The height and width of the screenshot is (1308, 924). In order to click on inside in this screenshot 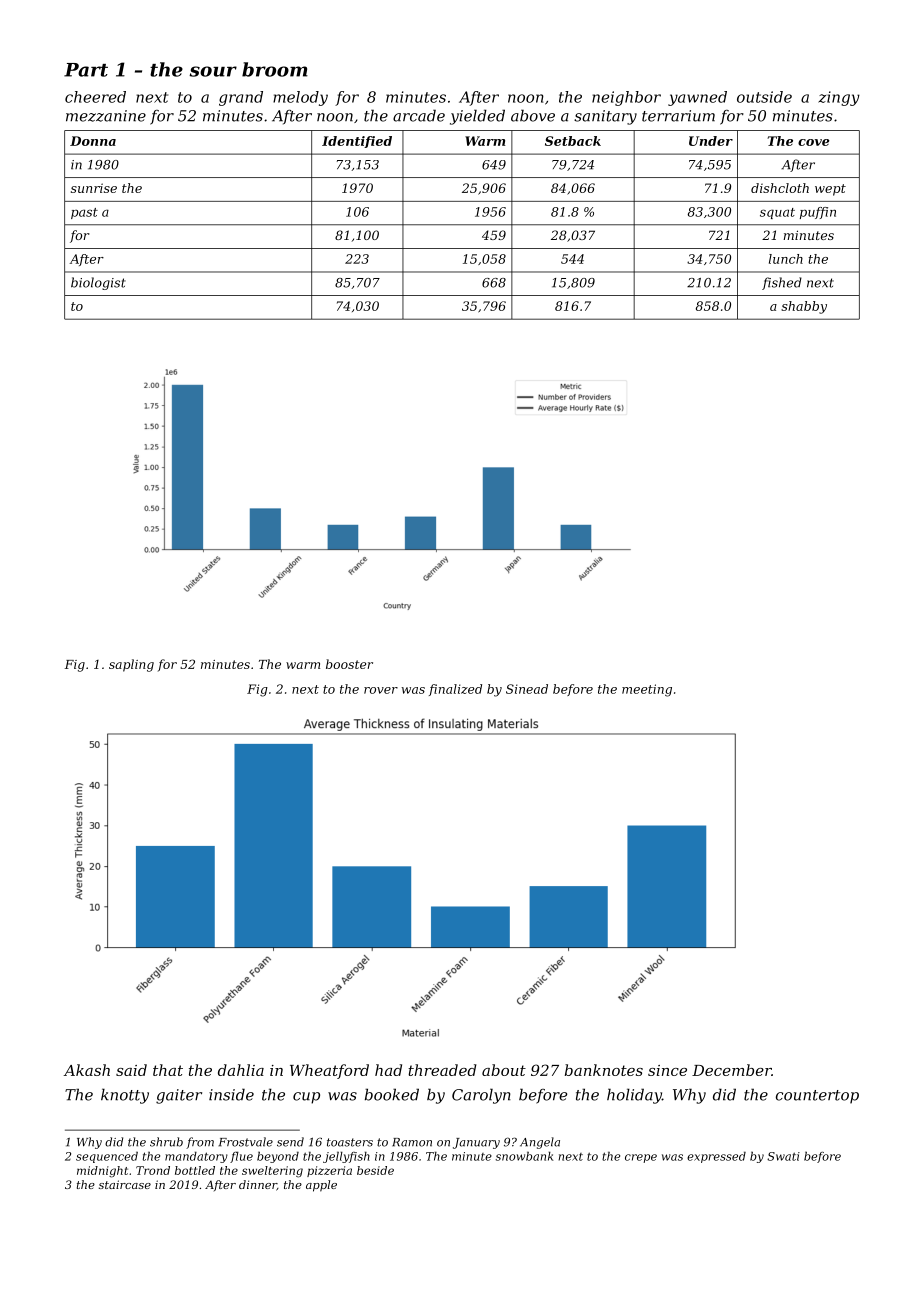, I will do `click(231, 1094)`.
